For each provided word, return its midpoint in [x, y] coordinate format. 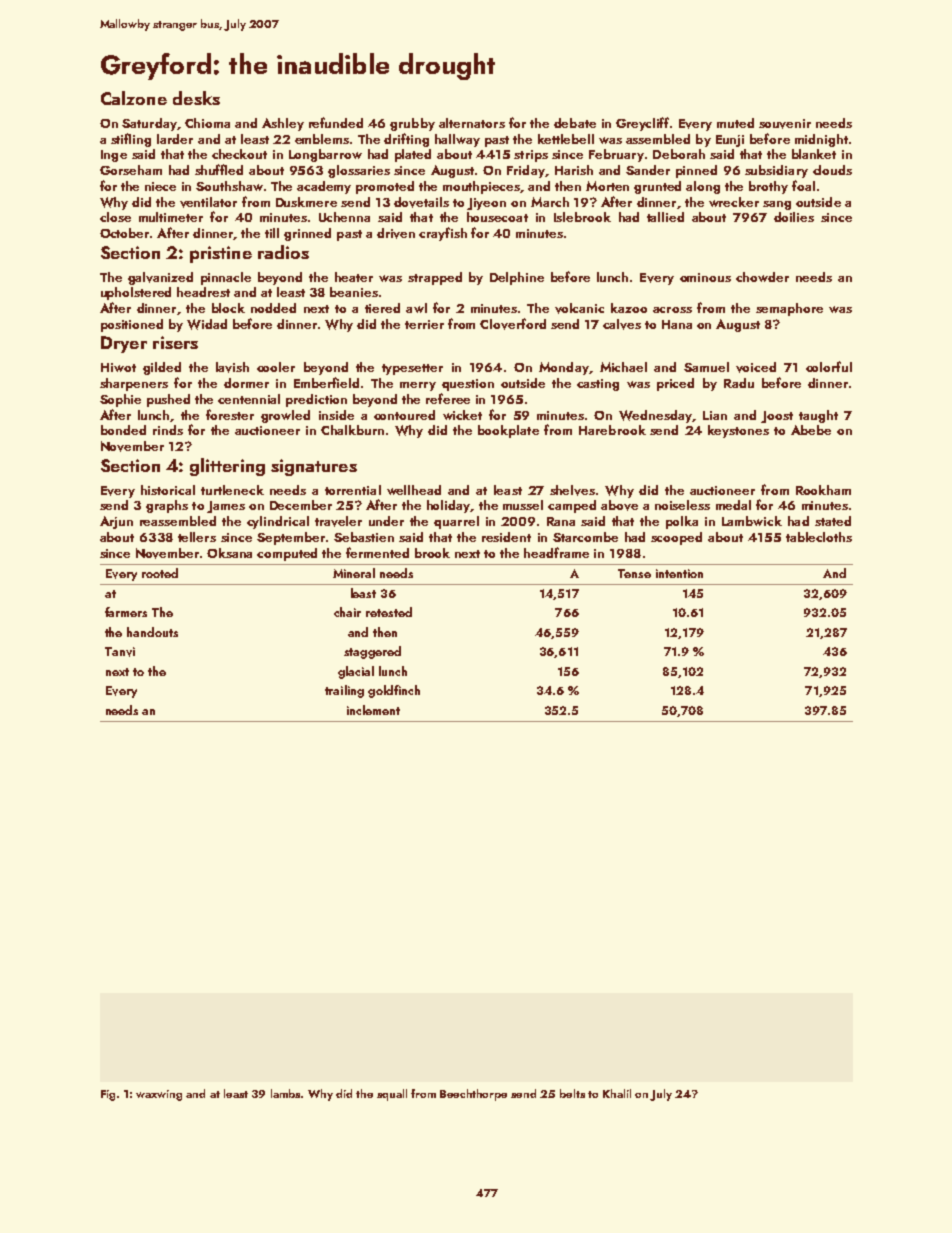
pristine [221, 254]
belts [572, 1093]
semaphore [789, 309]
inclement [373, 710]
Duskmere [306, 202]
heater [354, 277]
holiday [449, 506]
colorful [829, 366]
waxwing [159, 1095]
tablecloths [819, 537]
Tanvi [120, 652]
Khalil [617, 1093]
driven [396, 233]
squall [392, 1095]
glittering [227, 467]
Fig [108, 1095]
